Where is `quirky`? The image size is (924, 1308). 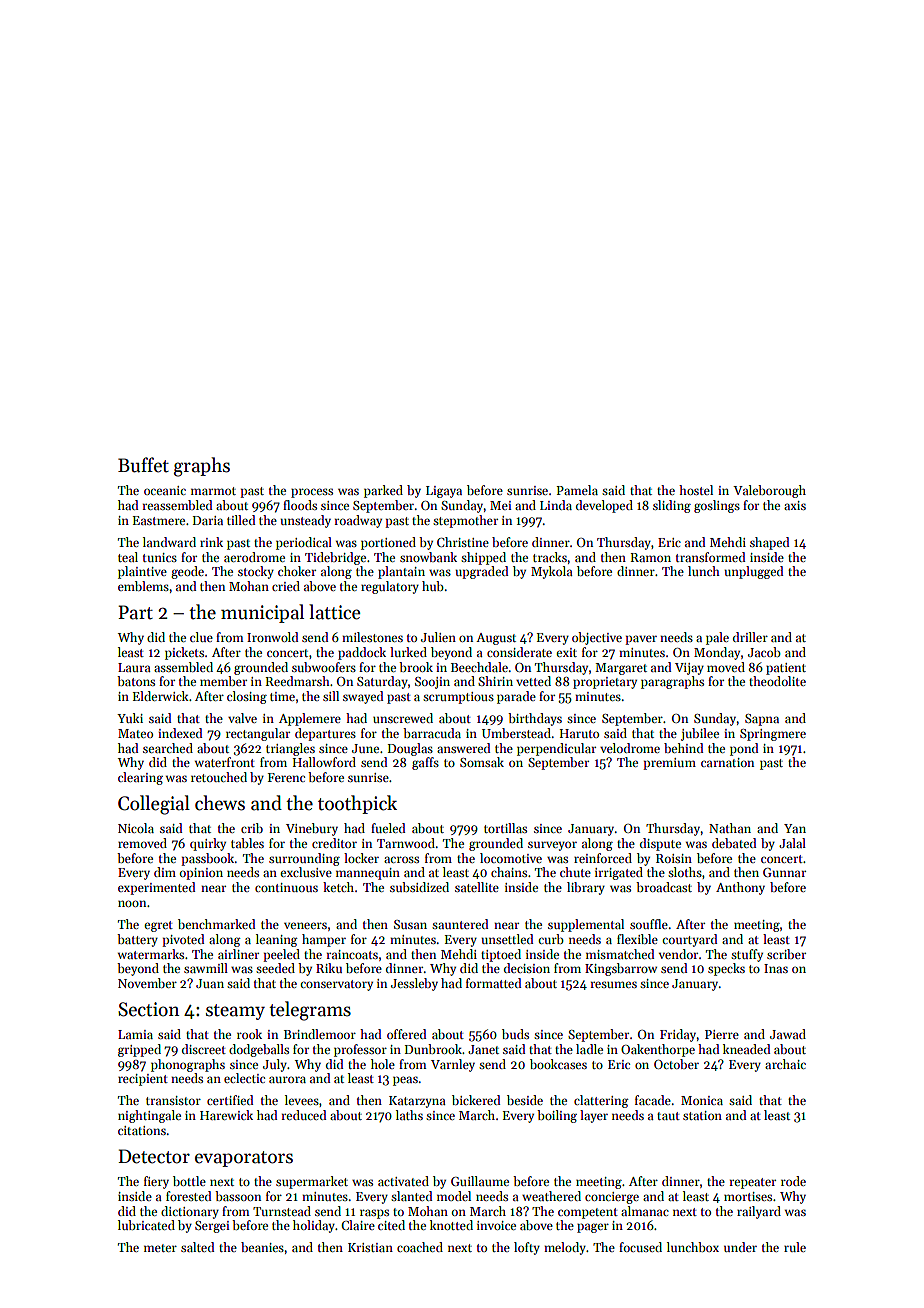
quirky is located at coordinates (208, 844).
